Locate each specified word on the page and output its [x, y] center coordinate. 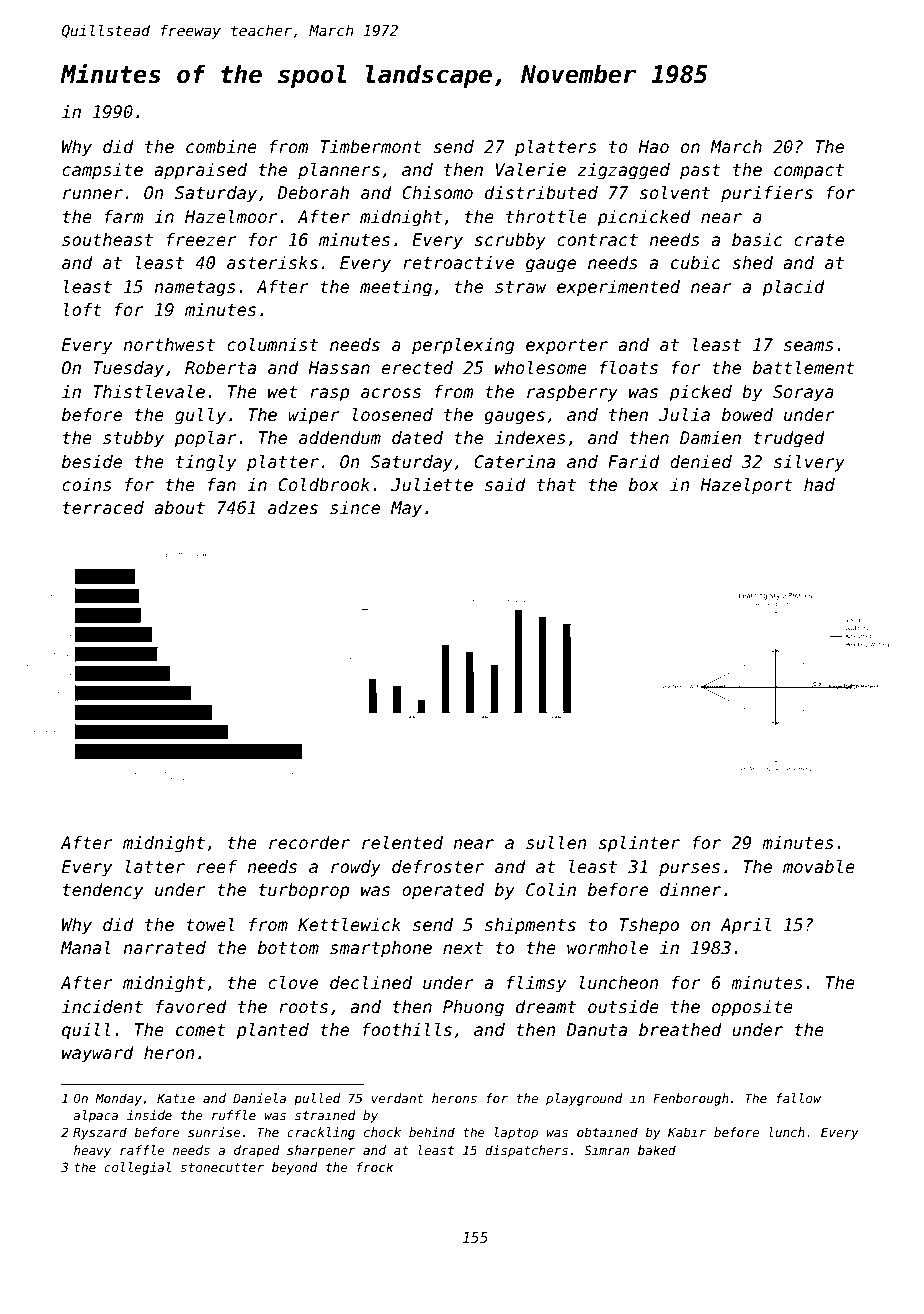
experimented [618, 288]
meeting [396, 288]
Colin [551, 890]
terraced [103, 508]
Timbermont [371, 147]
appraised [200, 171]
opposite [752, 1008]
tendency [103, 891]
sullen [556, 843]
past [700, 172]
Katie [176, 1098]
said [505, 485]
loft [83, 310]
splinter [639, 844]
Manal [86, 948]
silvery [809, 463]
